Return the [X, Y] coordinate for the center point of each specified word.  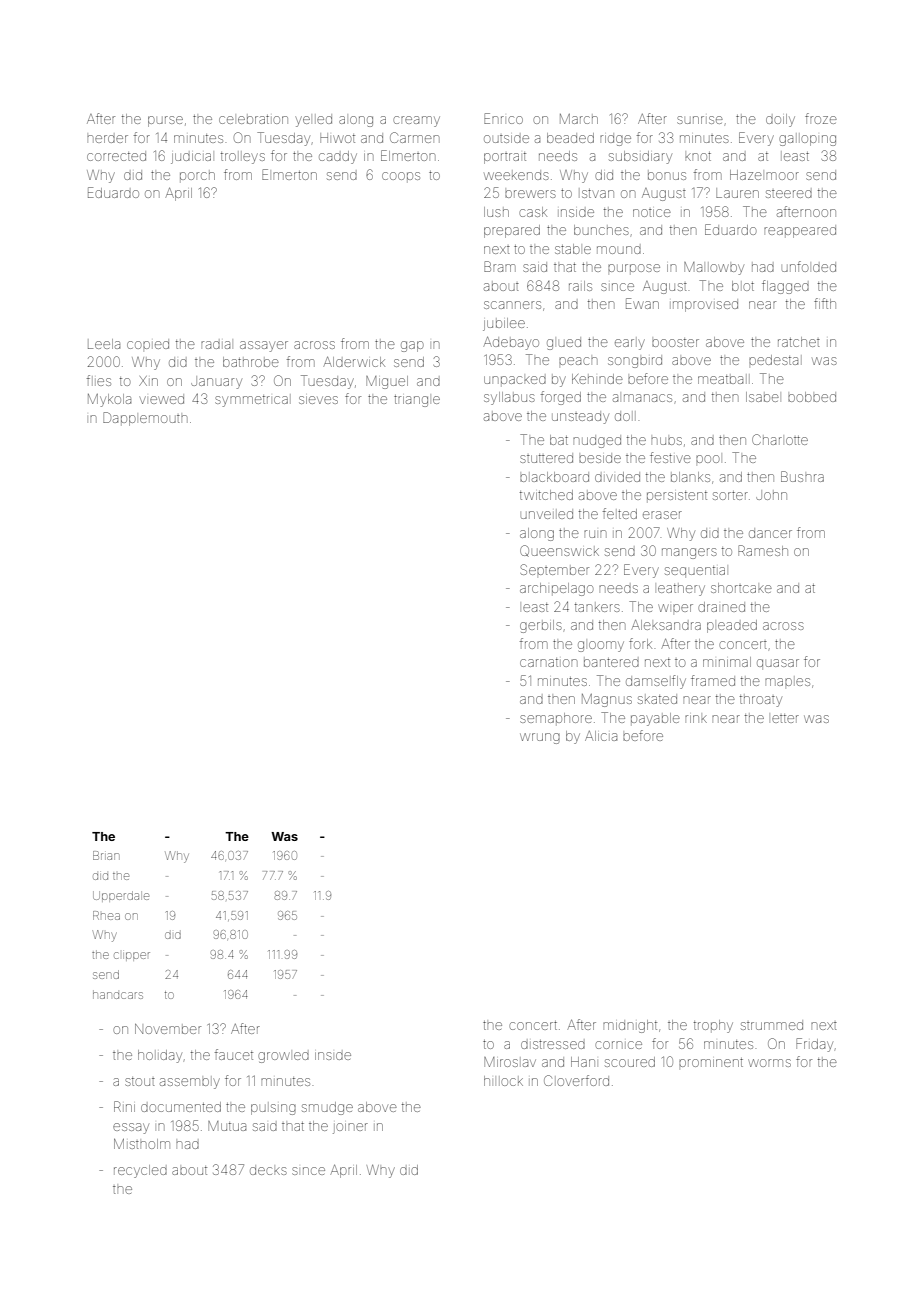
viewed [162, 399]
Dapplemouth [145, 419]
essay [131, 1128]
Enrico [503, 118]
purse [165, 121]
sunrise [700, 120]
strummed [772, 1025]
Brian [106, 855]
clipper [132, 956]
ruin [595, 534]
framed [713, 680]
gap [412, 346]
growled [283, 1057]
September [554, 569]
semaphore [556, 718]
